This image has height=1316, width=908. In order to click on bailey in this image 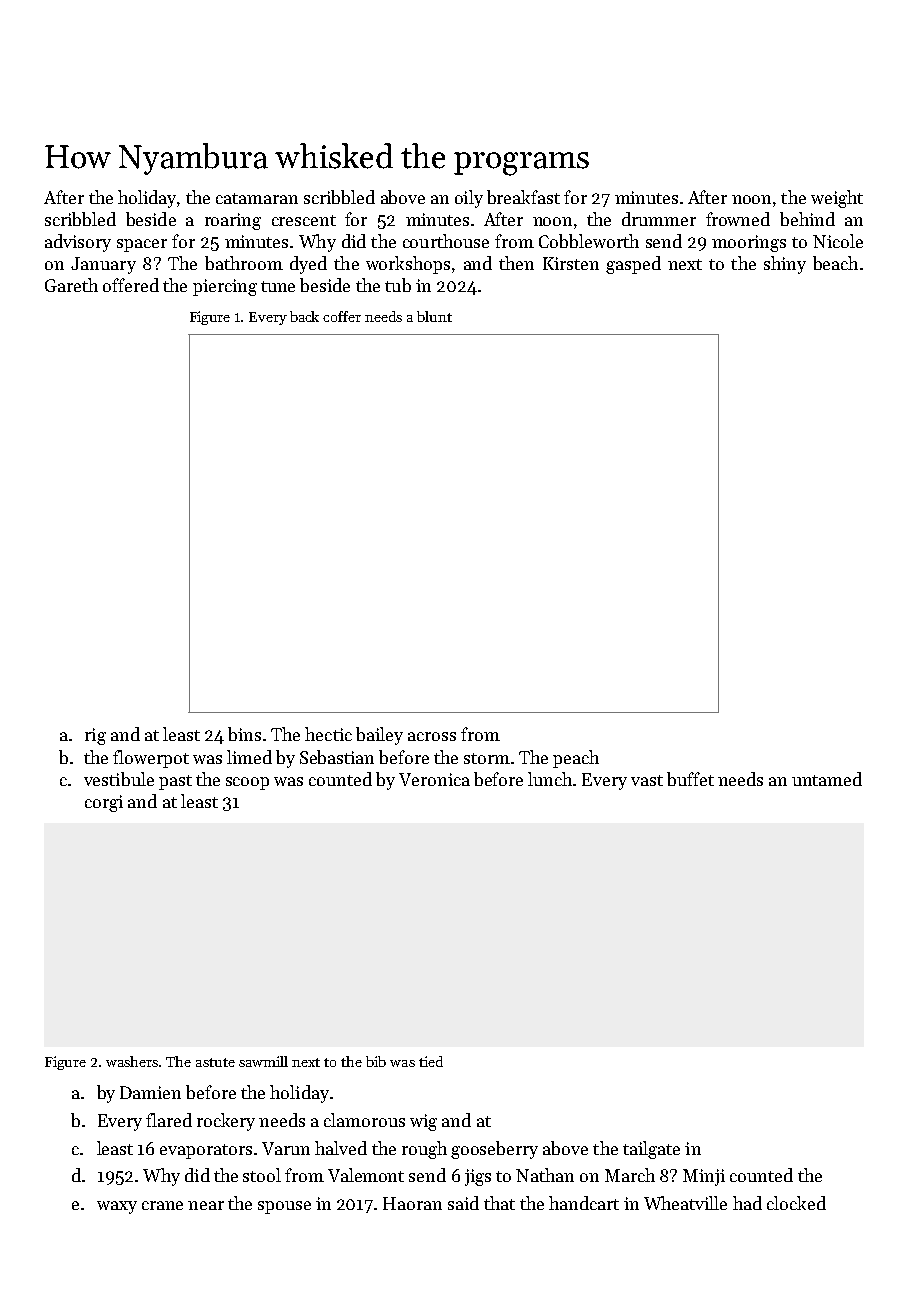, I will do `click(379, 736)`.
